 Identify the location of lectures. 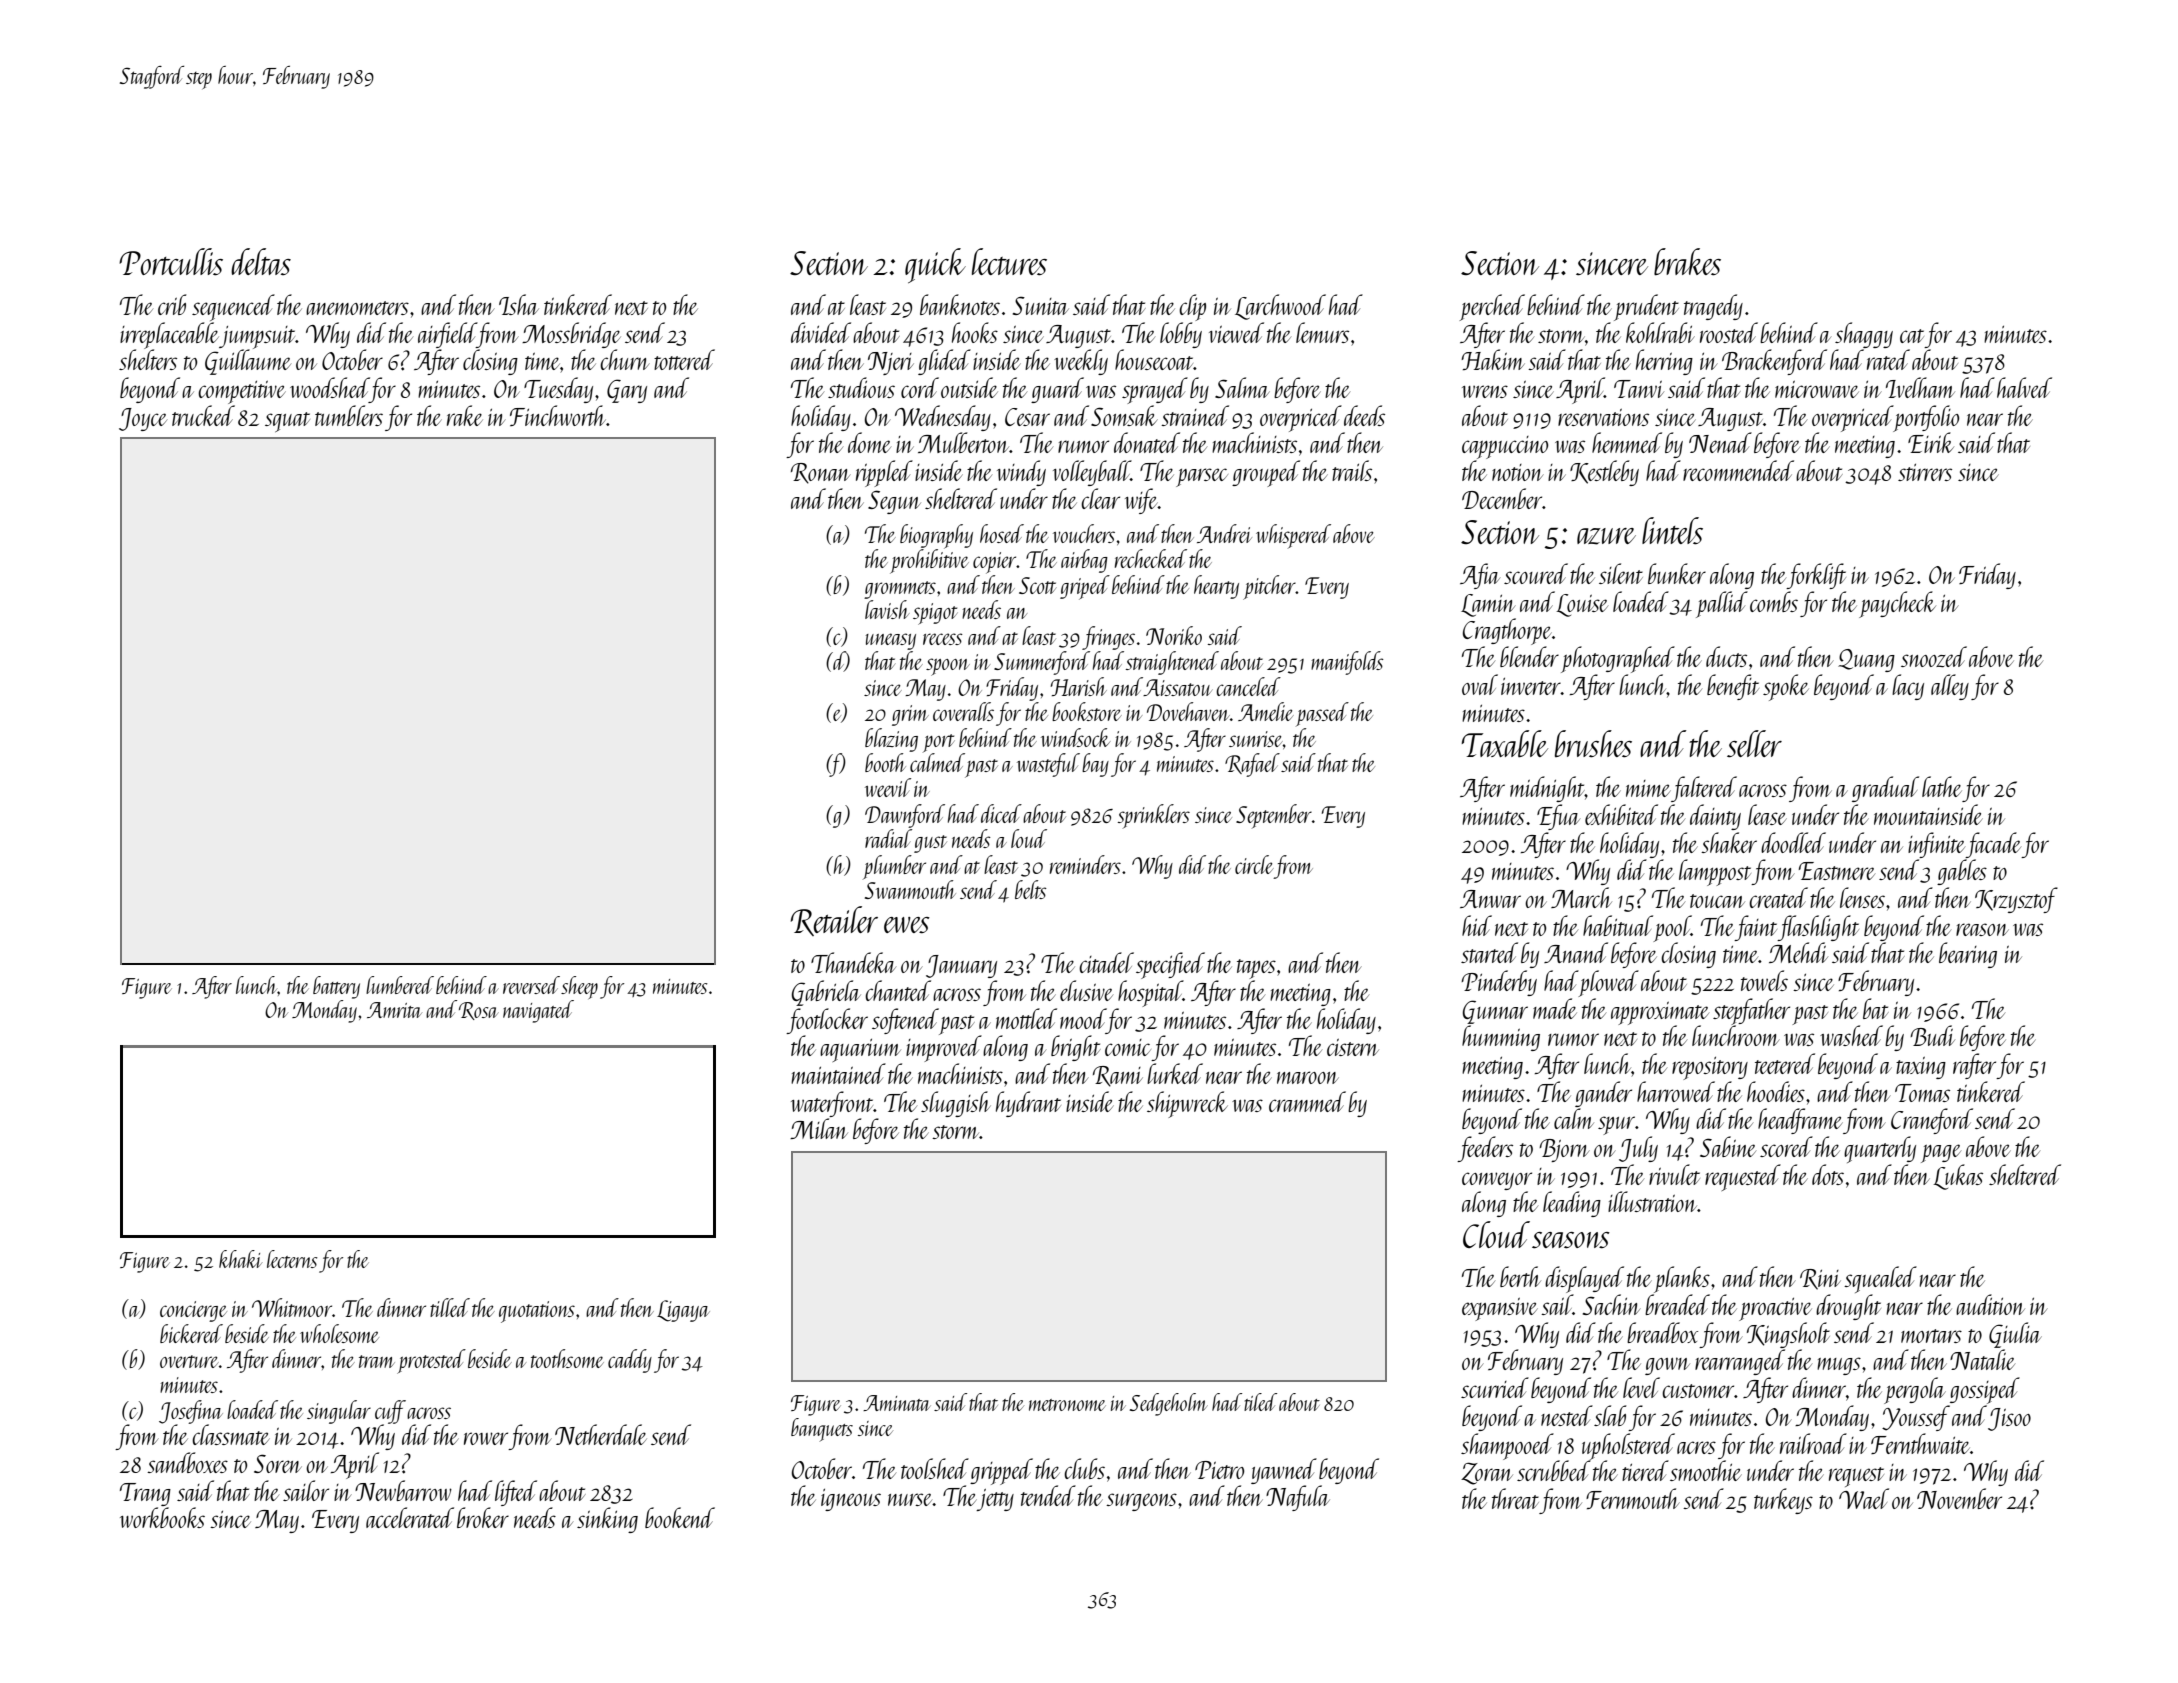
(1009, 262).
